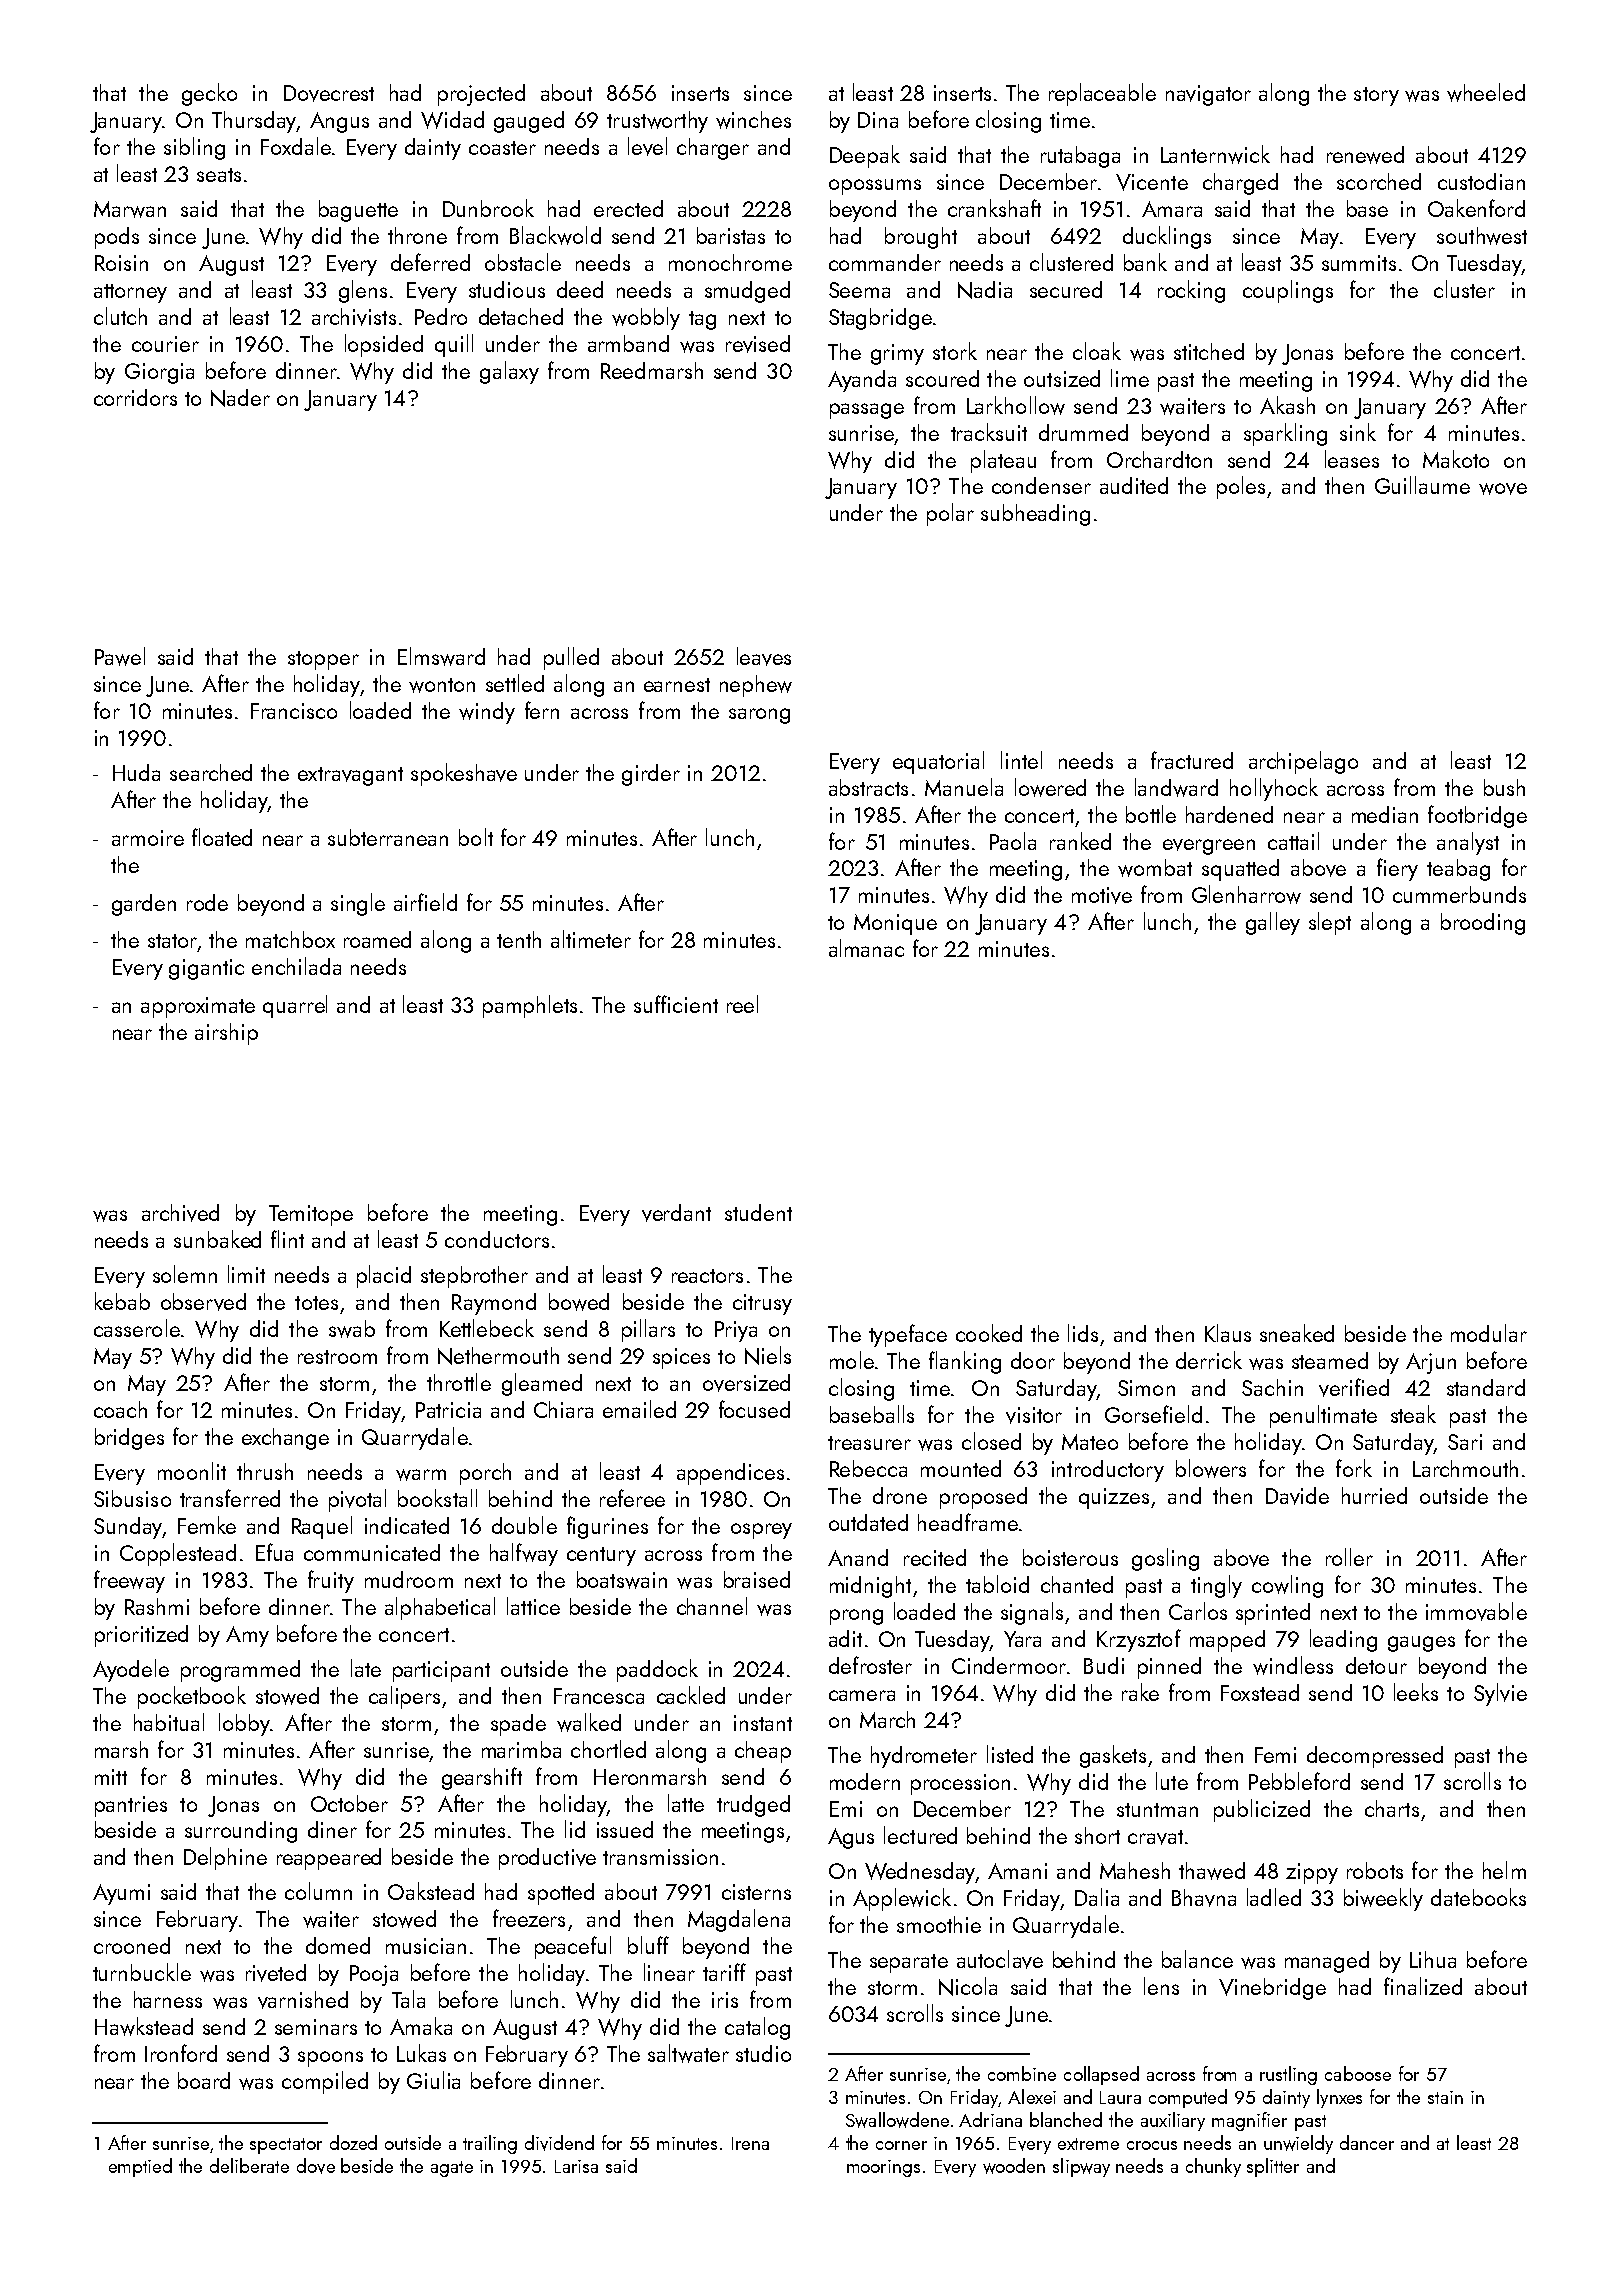  What do you see at coordinates (295, 1006) in the screenshot?
I see `quarrel` at bounding box center [295, 1006].
